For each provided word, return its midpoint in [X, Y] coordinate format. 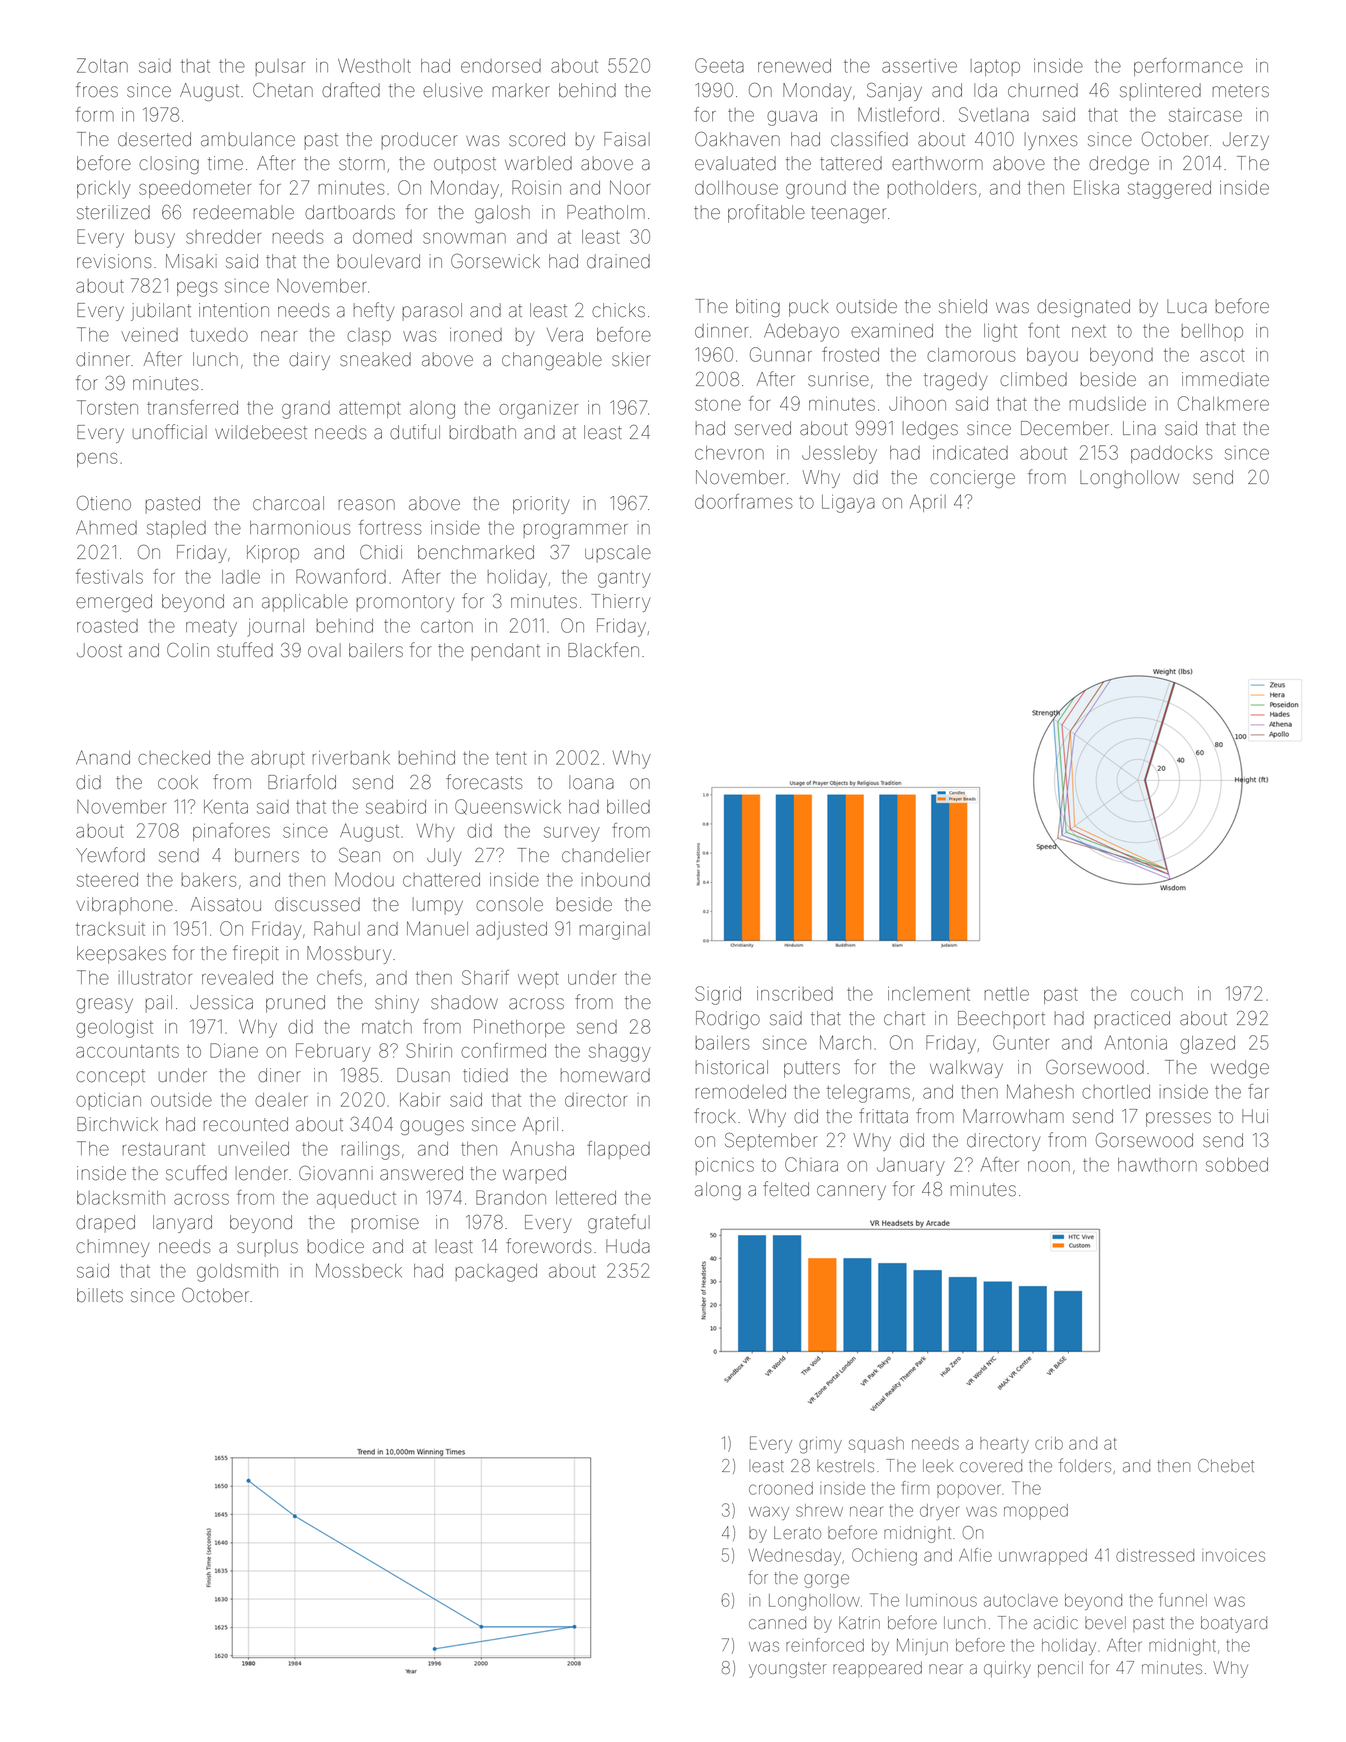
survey [572, 834]
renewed [794, 66]
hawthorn [1157, 1165]
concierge [972, 479]
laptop [995, 67]
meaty [211, 628]
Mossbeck [359, 1270]
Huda [628, 1246]
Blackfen [603, 650]
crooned [781, 1488]
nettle [1007, 994]
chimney [113, 1248]
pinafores [231, 832]
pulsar [280, 67]
